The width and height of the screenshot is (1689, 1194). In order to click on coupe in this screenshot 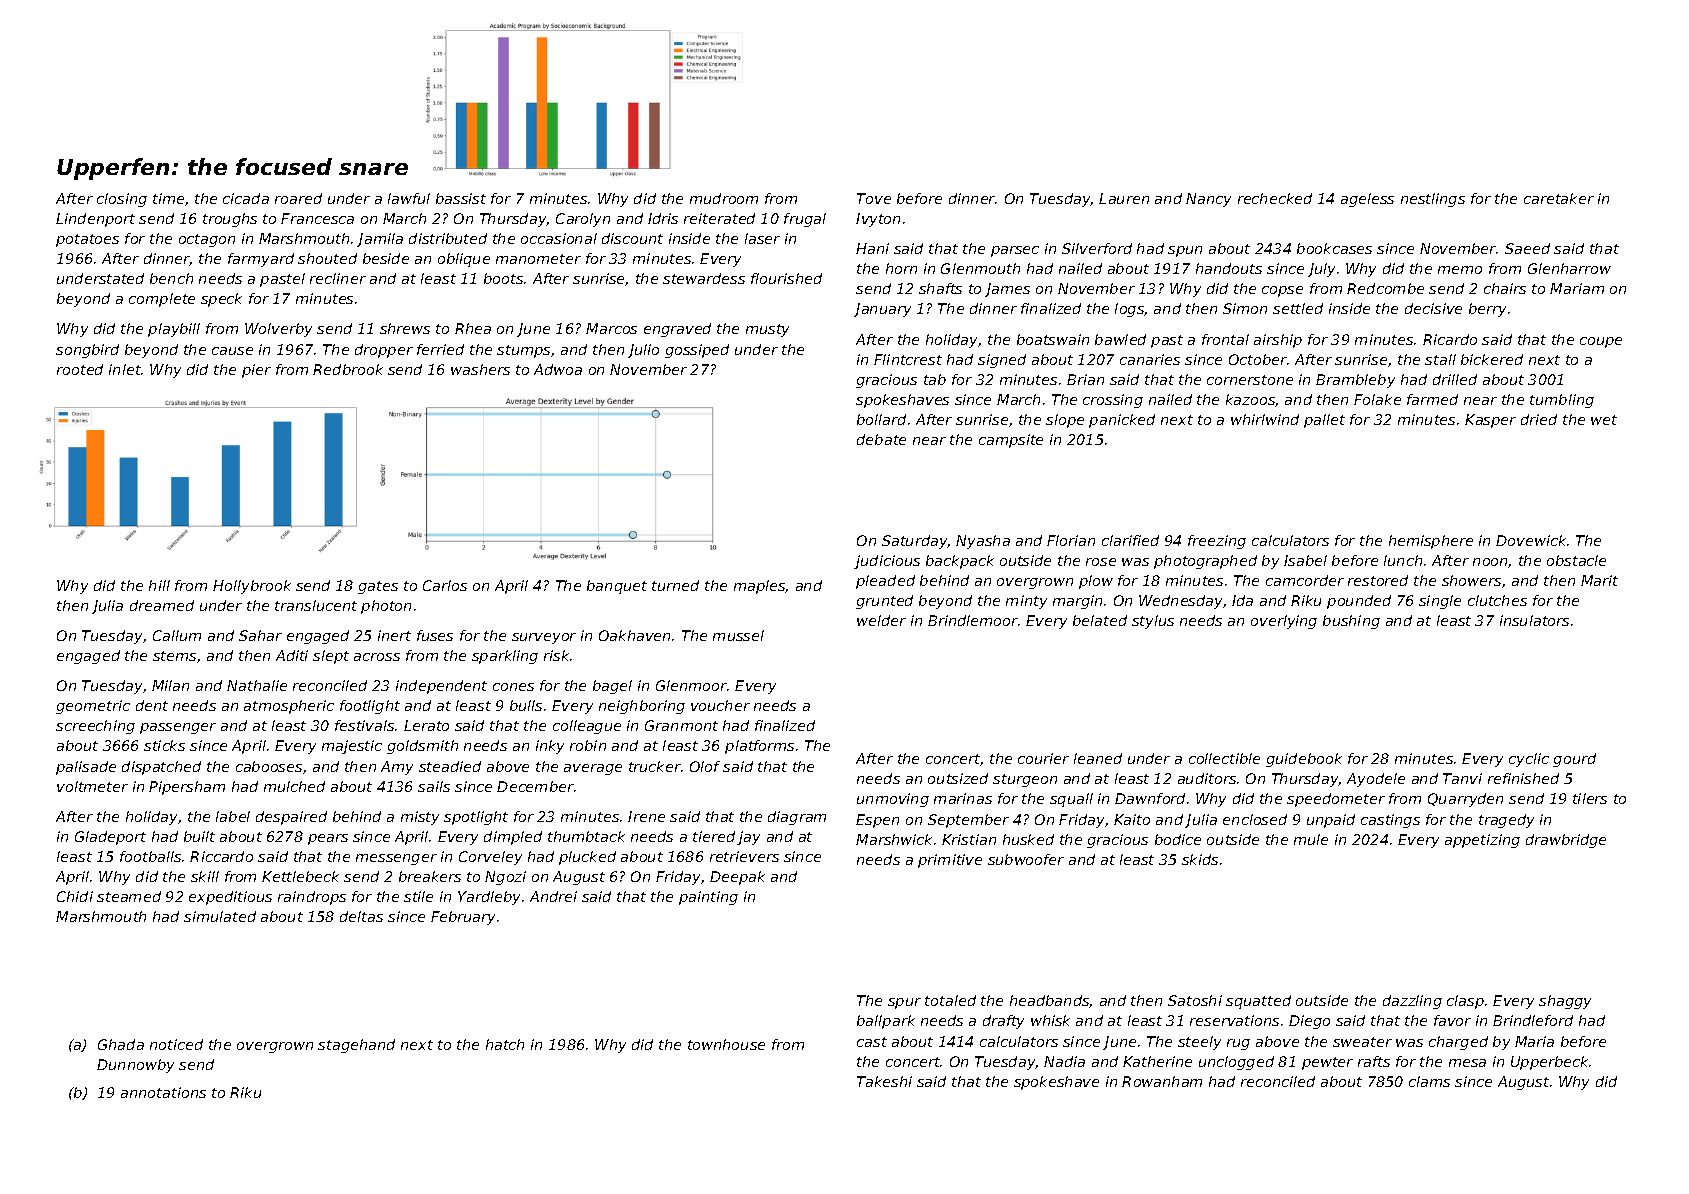, I will do `click(1601, 342)`.
